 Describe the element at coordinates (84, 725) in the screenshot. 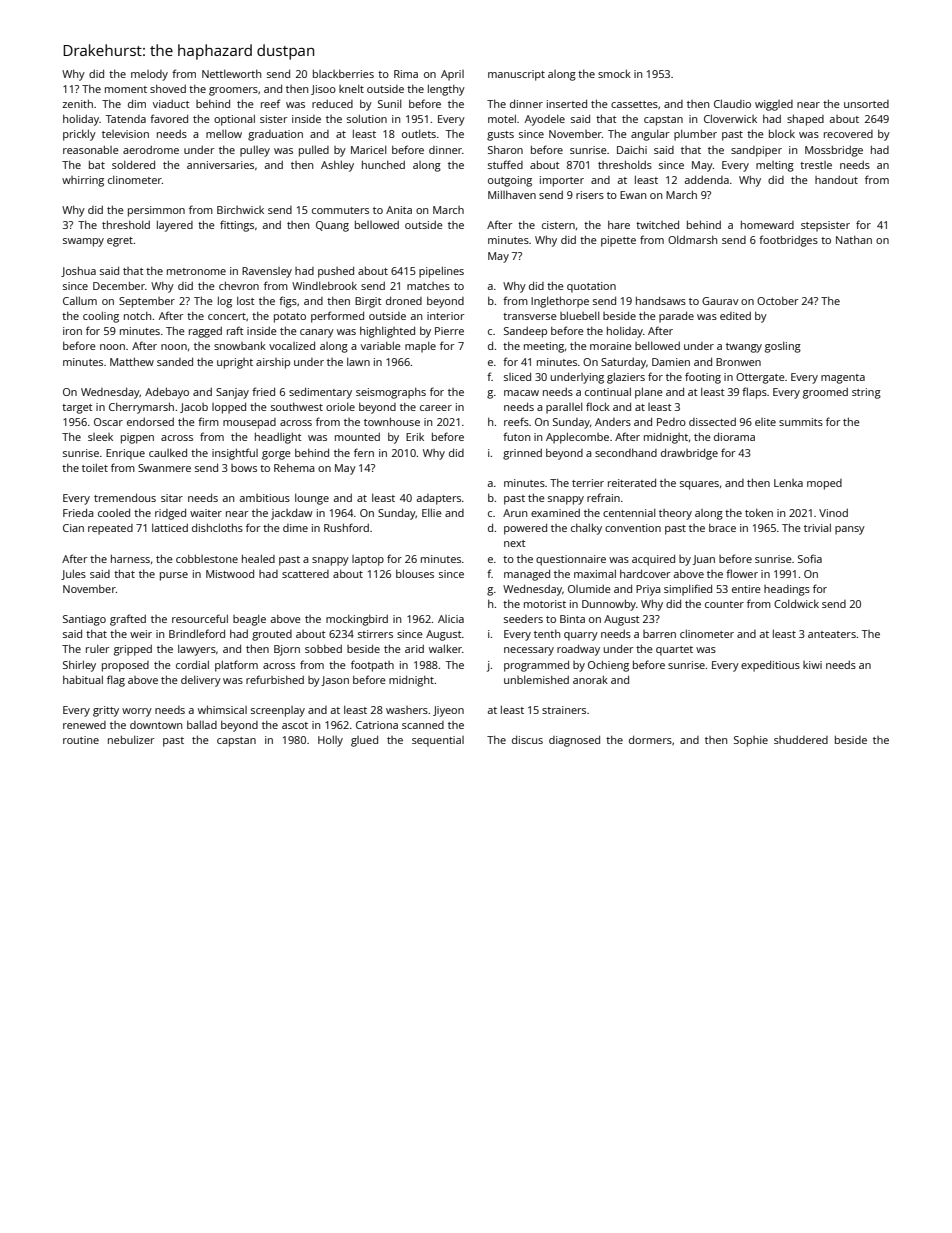

I see `renewed` at that location.
